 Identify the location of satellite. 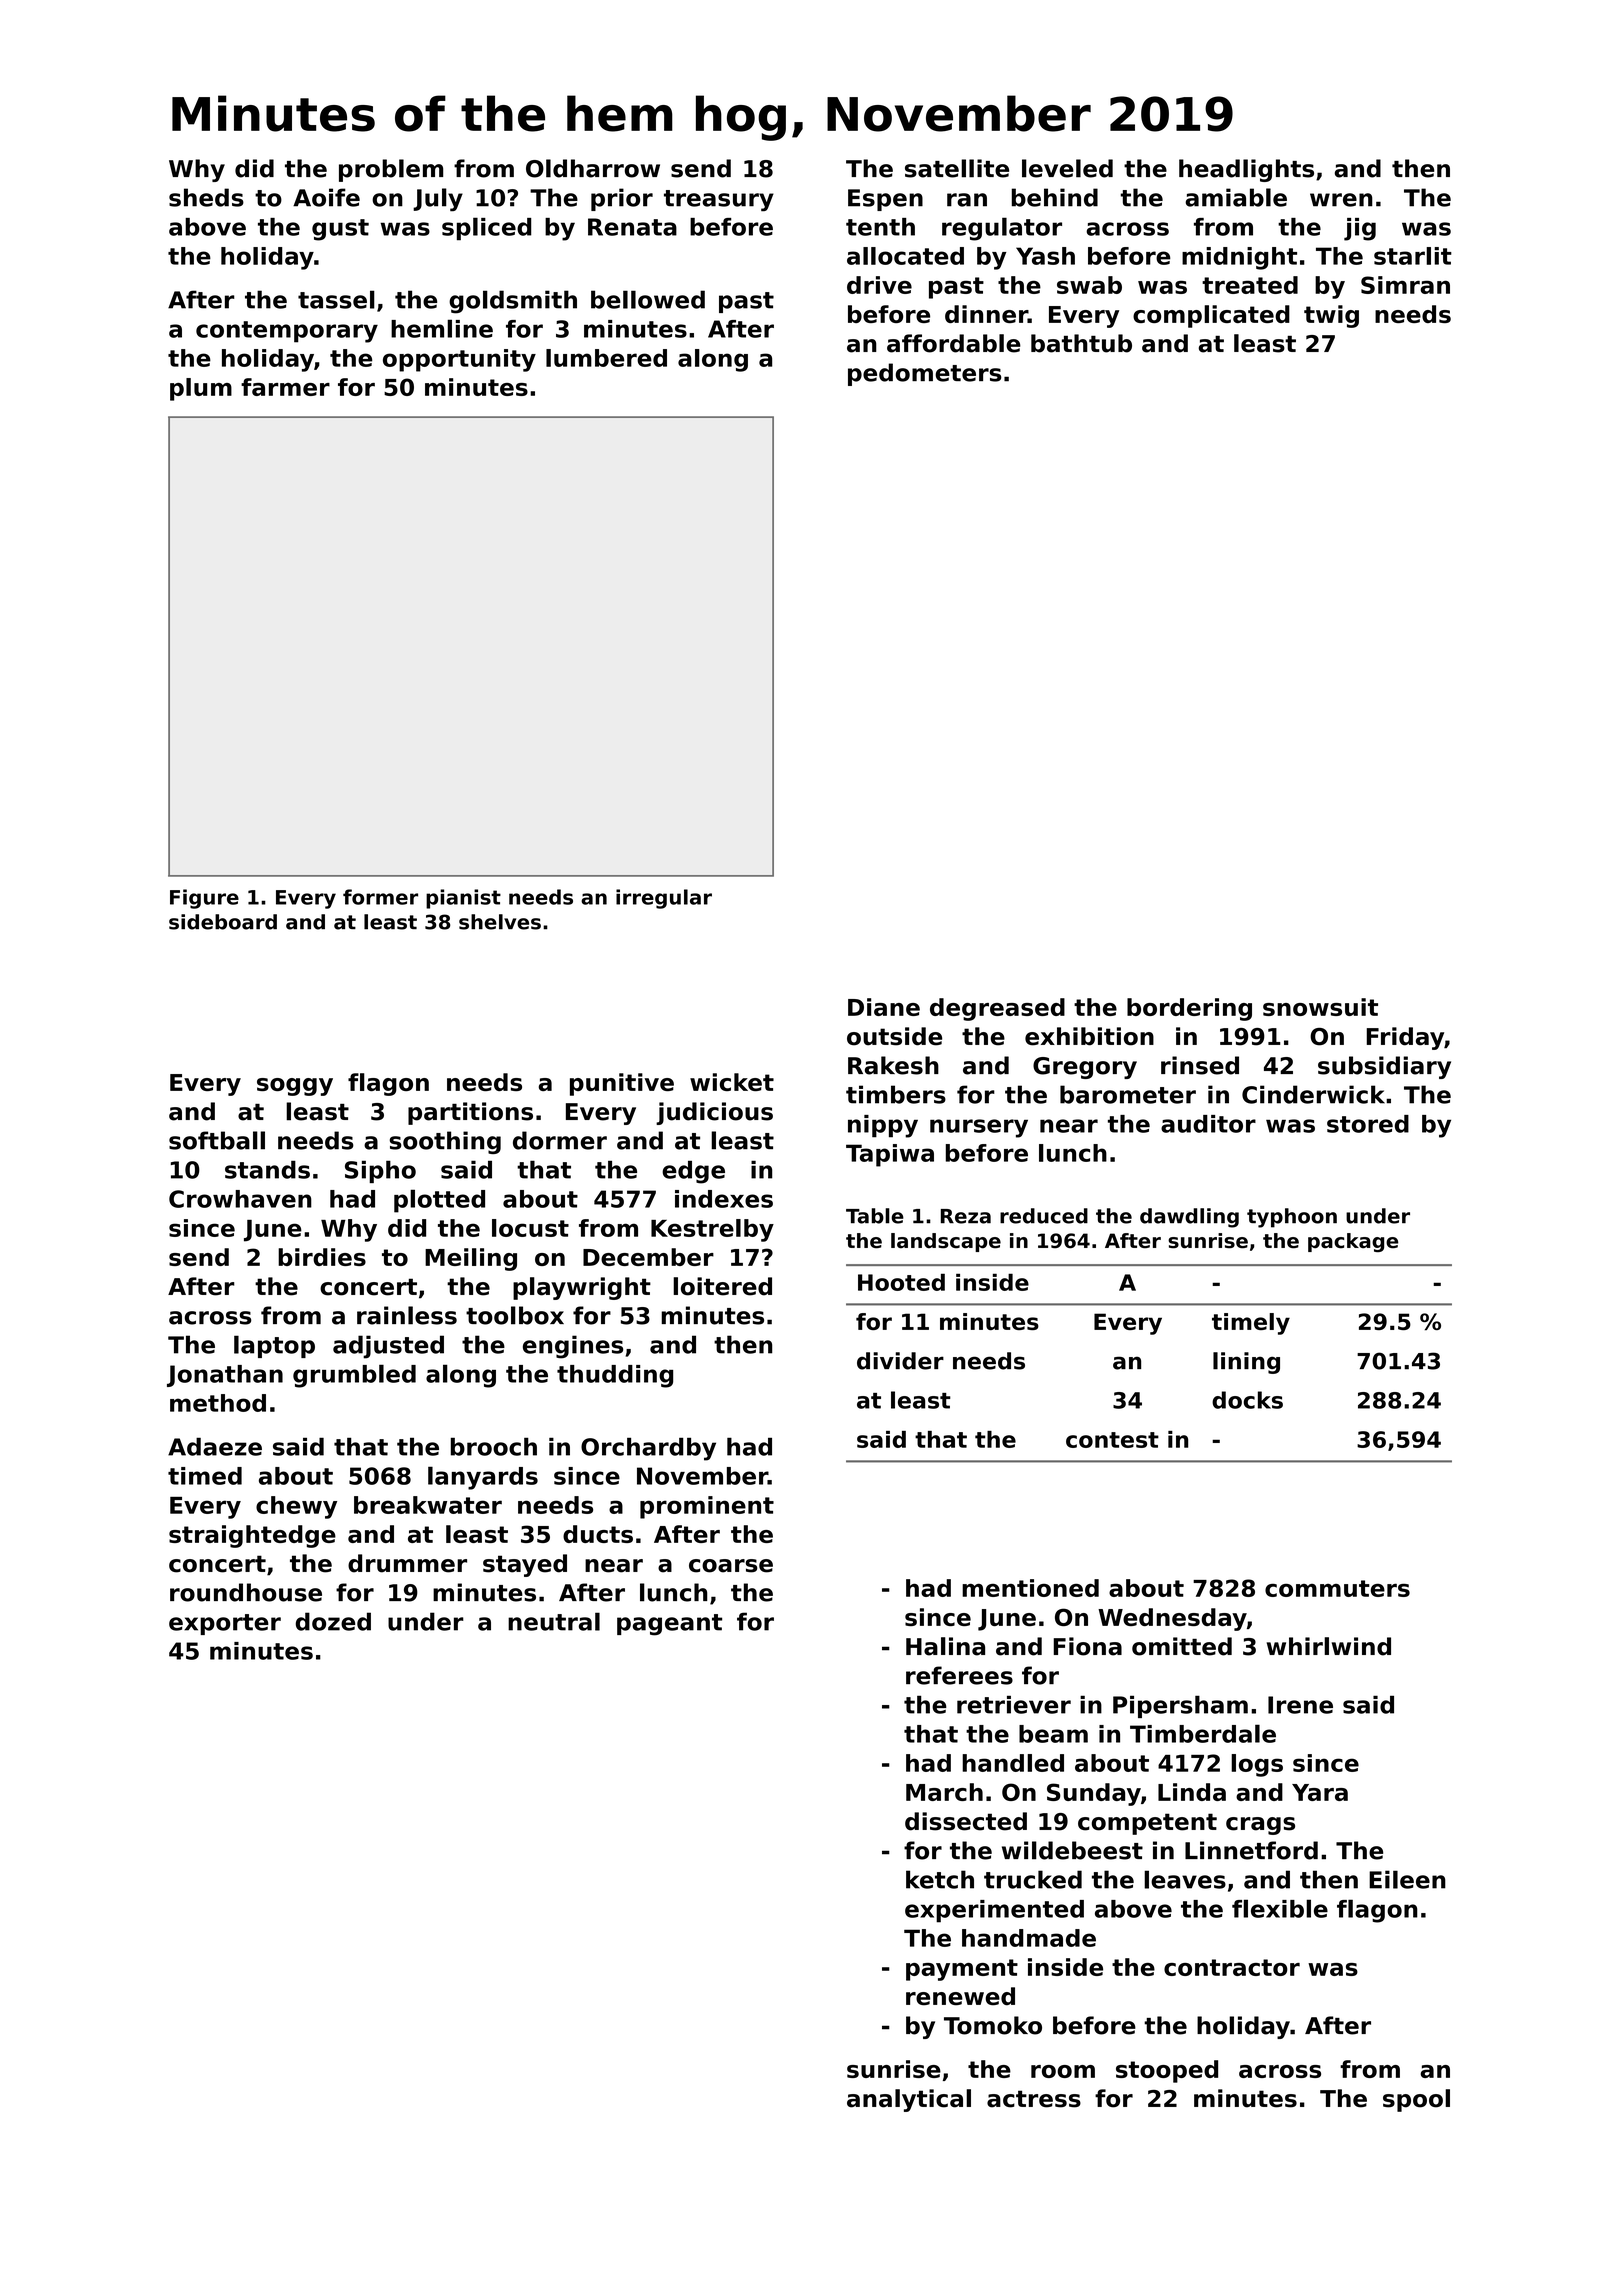
(957, 168).
